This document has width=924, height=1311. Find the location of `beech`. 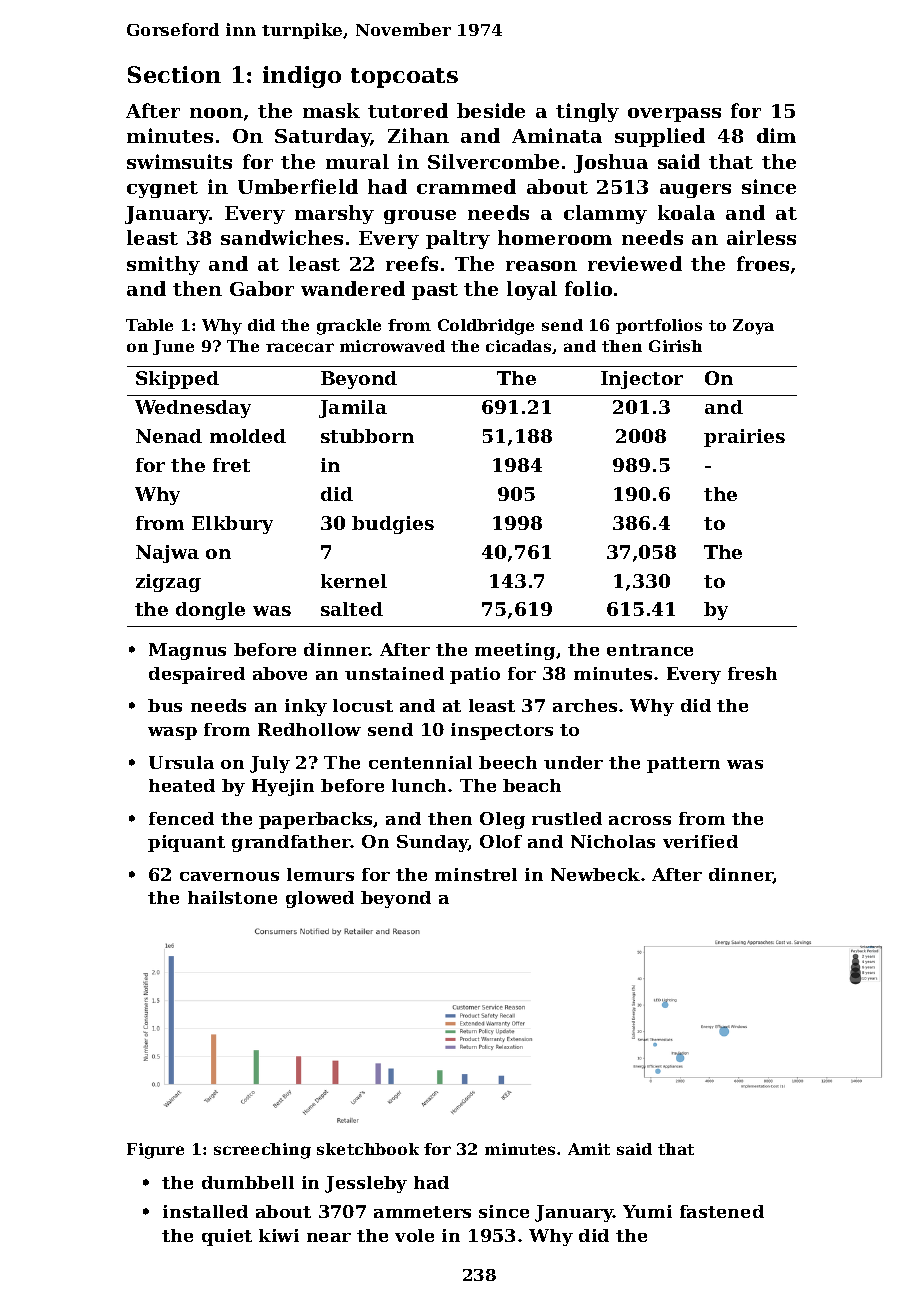

beech is located at coordinates (508, 762).
